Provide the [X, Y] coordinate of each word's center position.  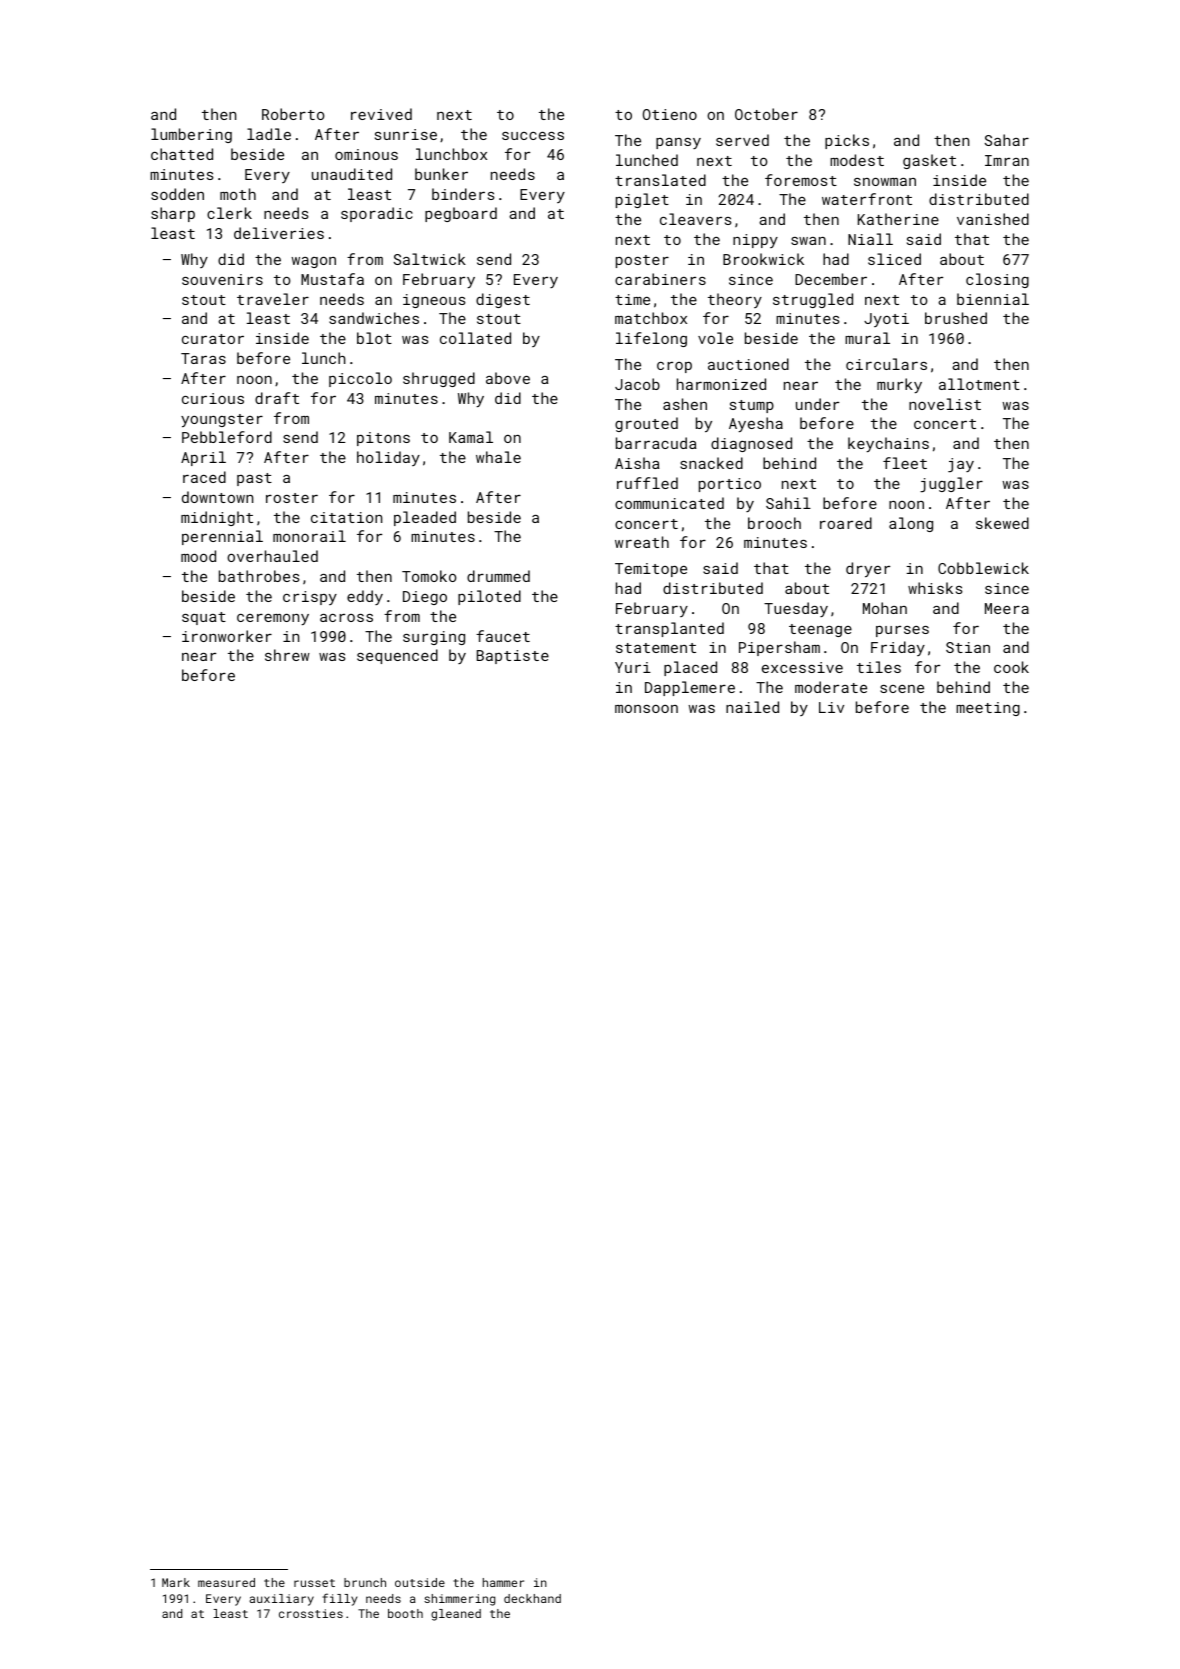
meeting [988, 709]
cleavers [696, 219]
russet [314, 1583]
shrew [287, 655]
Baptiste [513, 657]
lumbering [191, 135]
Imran [1007, 160]
